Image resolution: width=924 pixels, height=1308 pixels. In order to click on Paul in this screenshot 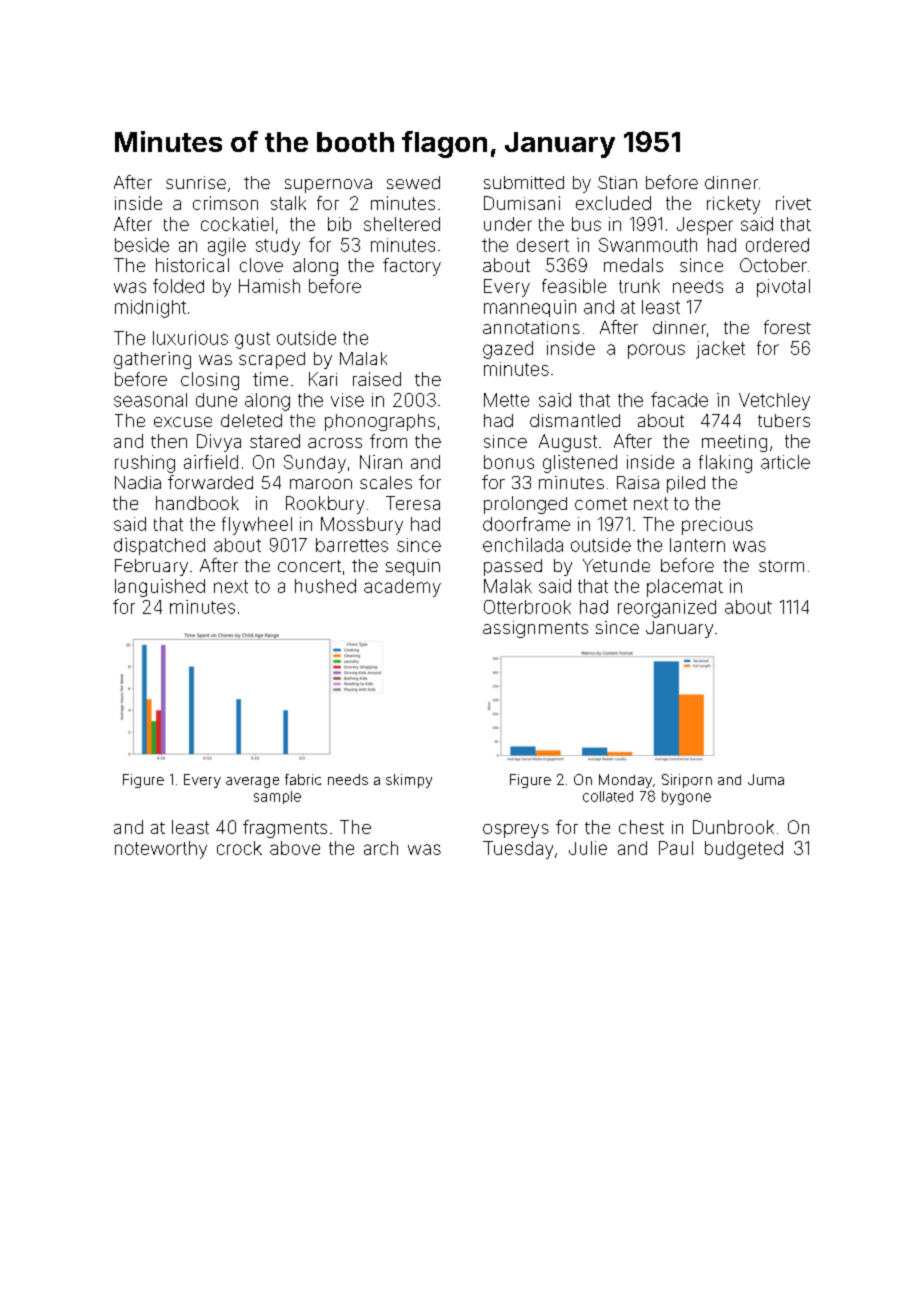, I will do `click(676, 848)`.
